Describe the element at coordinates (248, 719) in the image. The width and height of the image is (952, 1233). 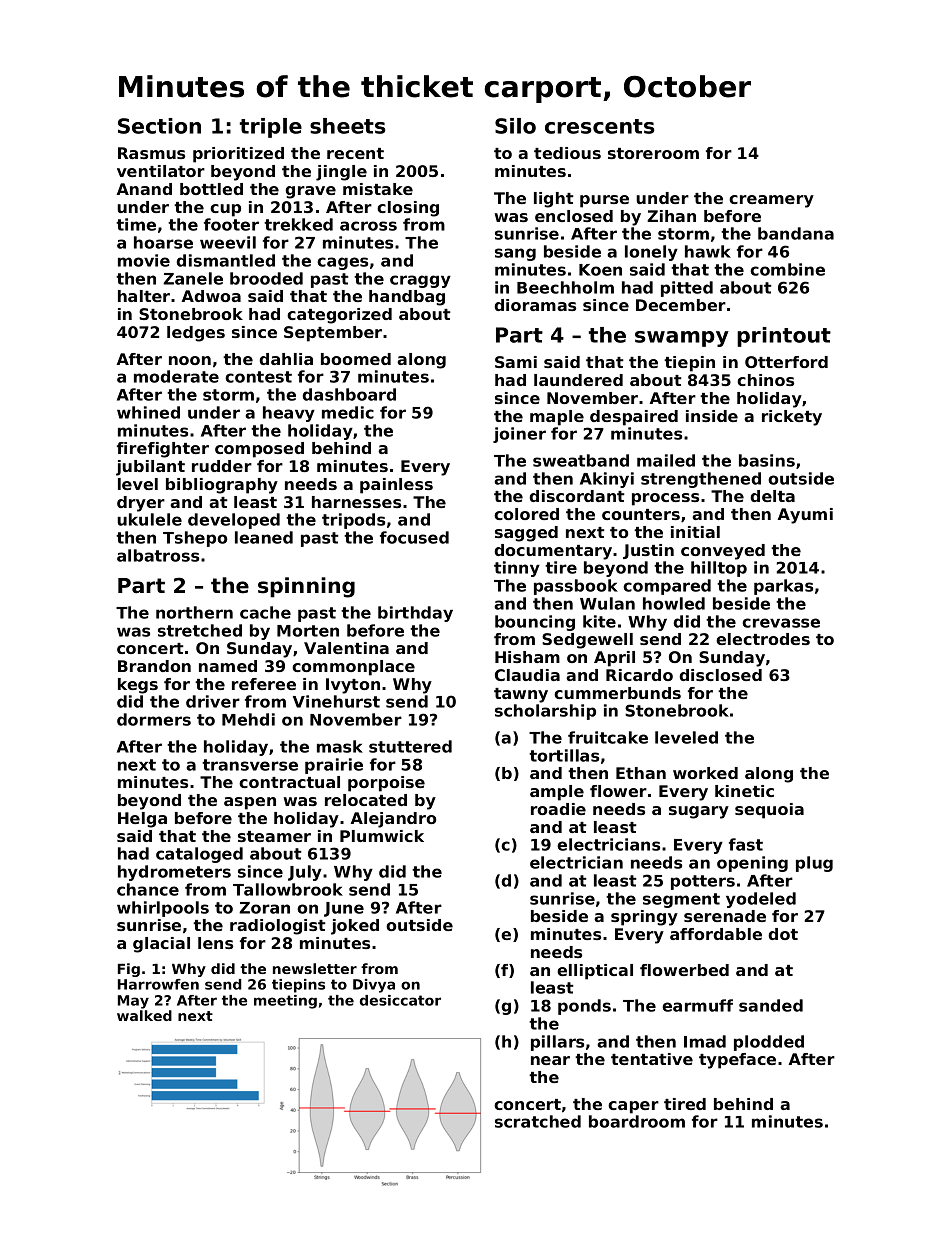
I see `Mehdi` at that location.
